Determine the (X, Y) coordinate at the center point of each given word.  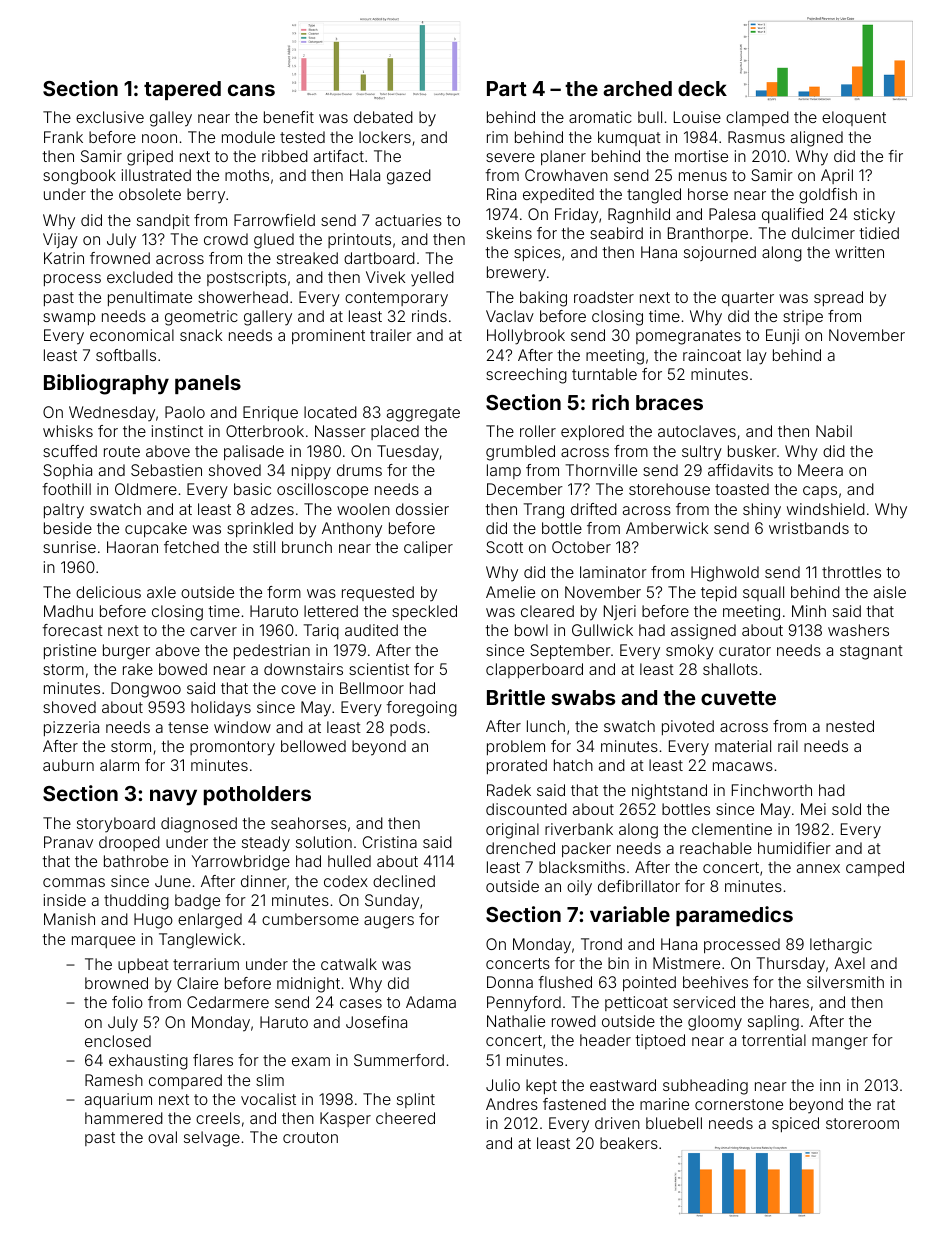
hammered (124, 1118)
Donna (510, 982)
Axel (849, 963)
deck (702, 88)
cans (251, 90)
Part (507, 88)
